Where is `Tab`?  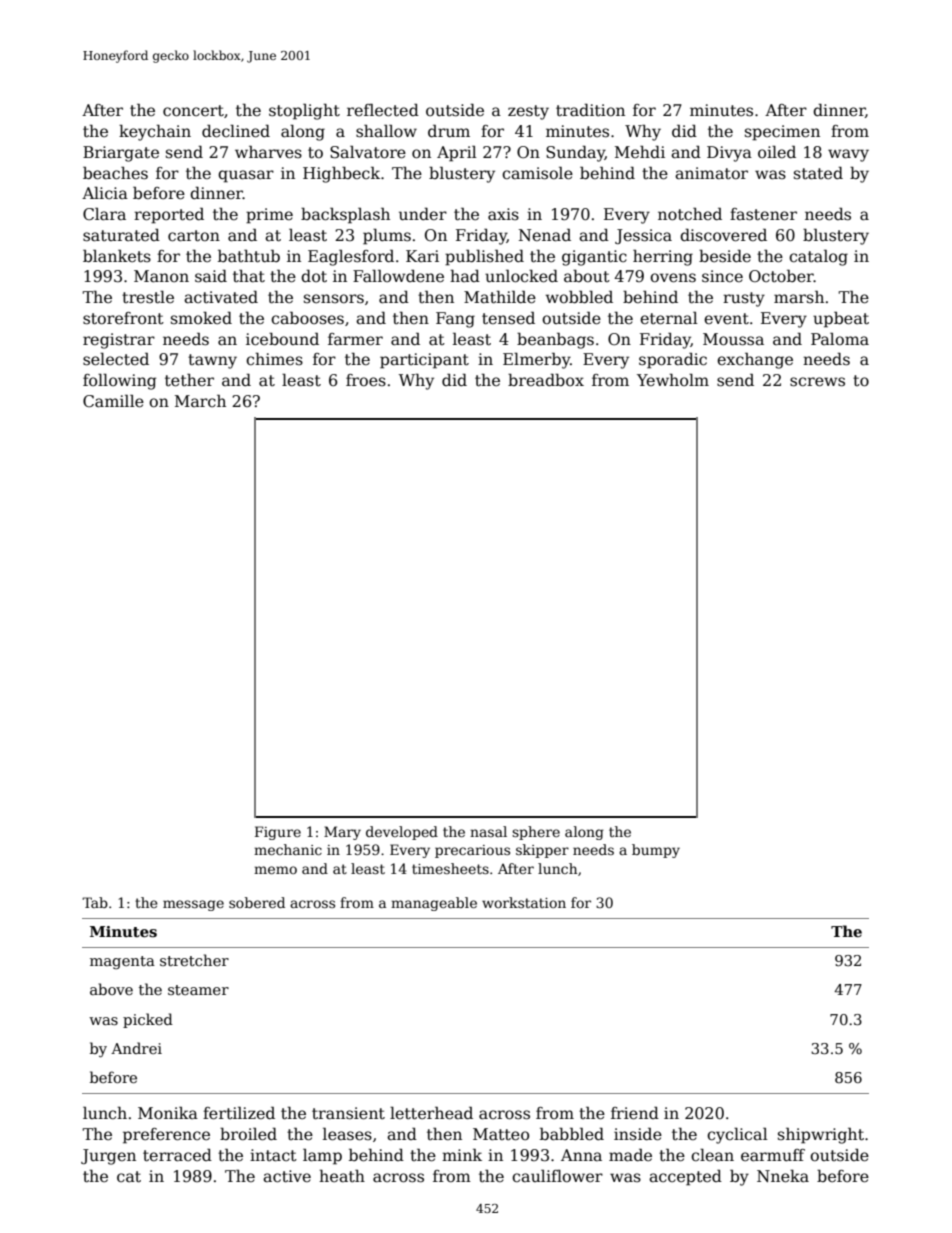
Tab is located at coordinates (95, 902).
